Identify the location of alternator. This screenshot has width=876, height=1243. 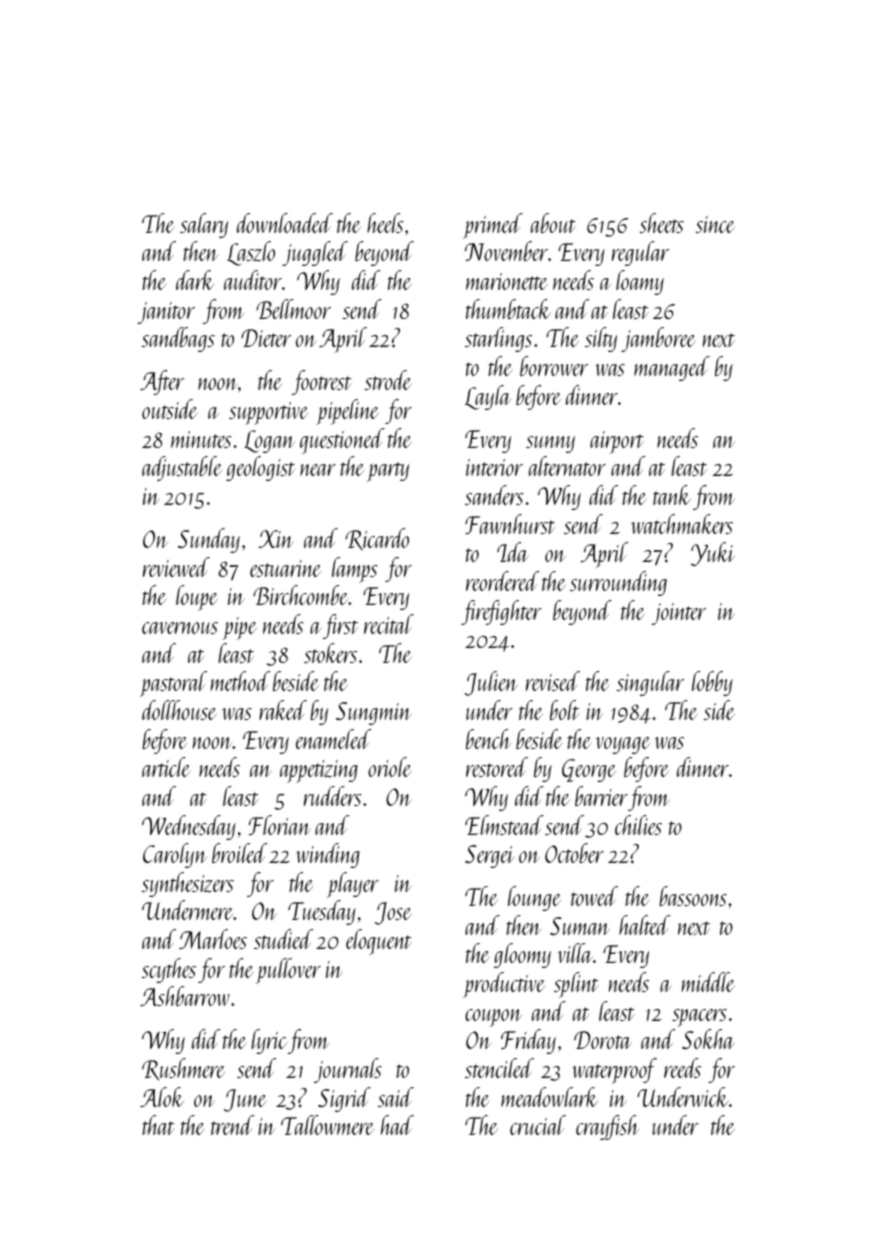
(567, 466).
